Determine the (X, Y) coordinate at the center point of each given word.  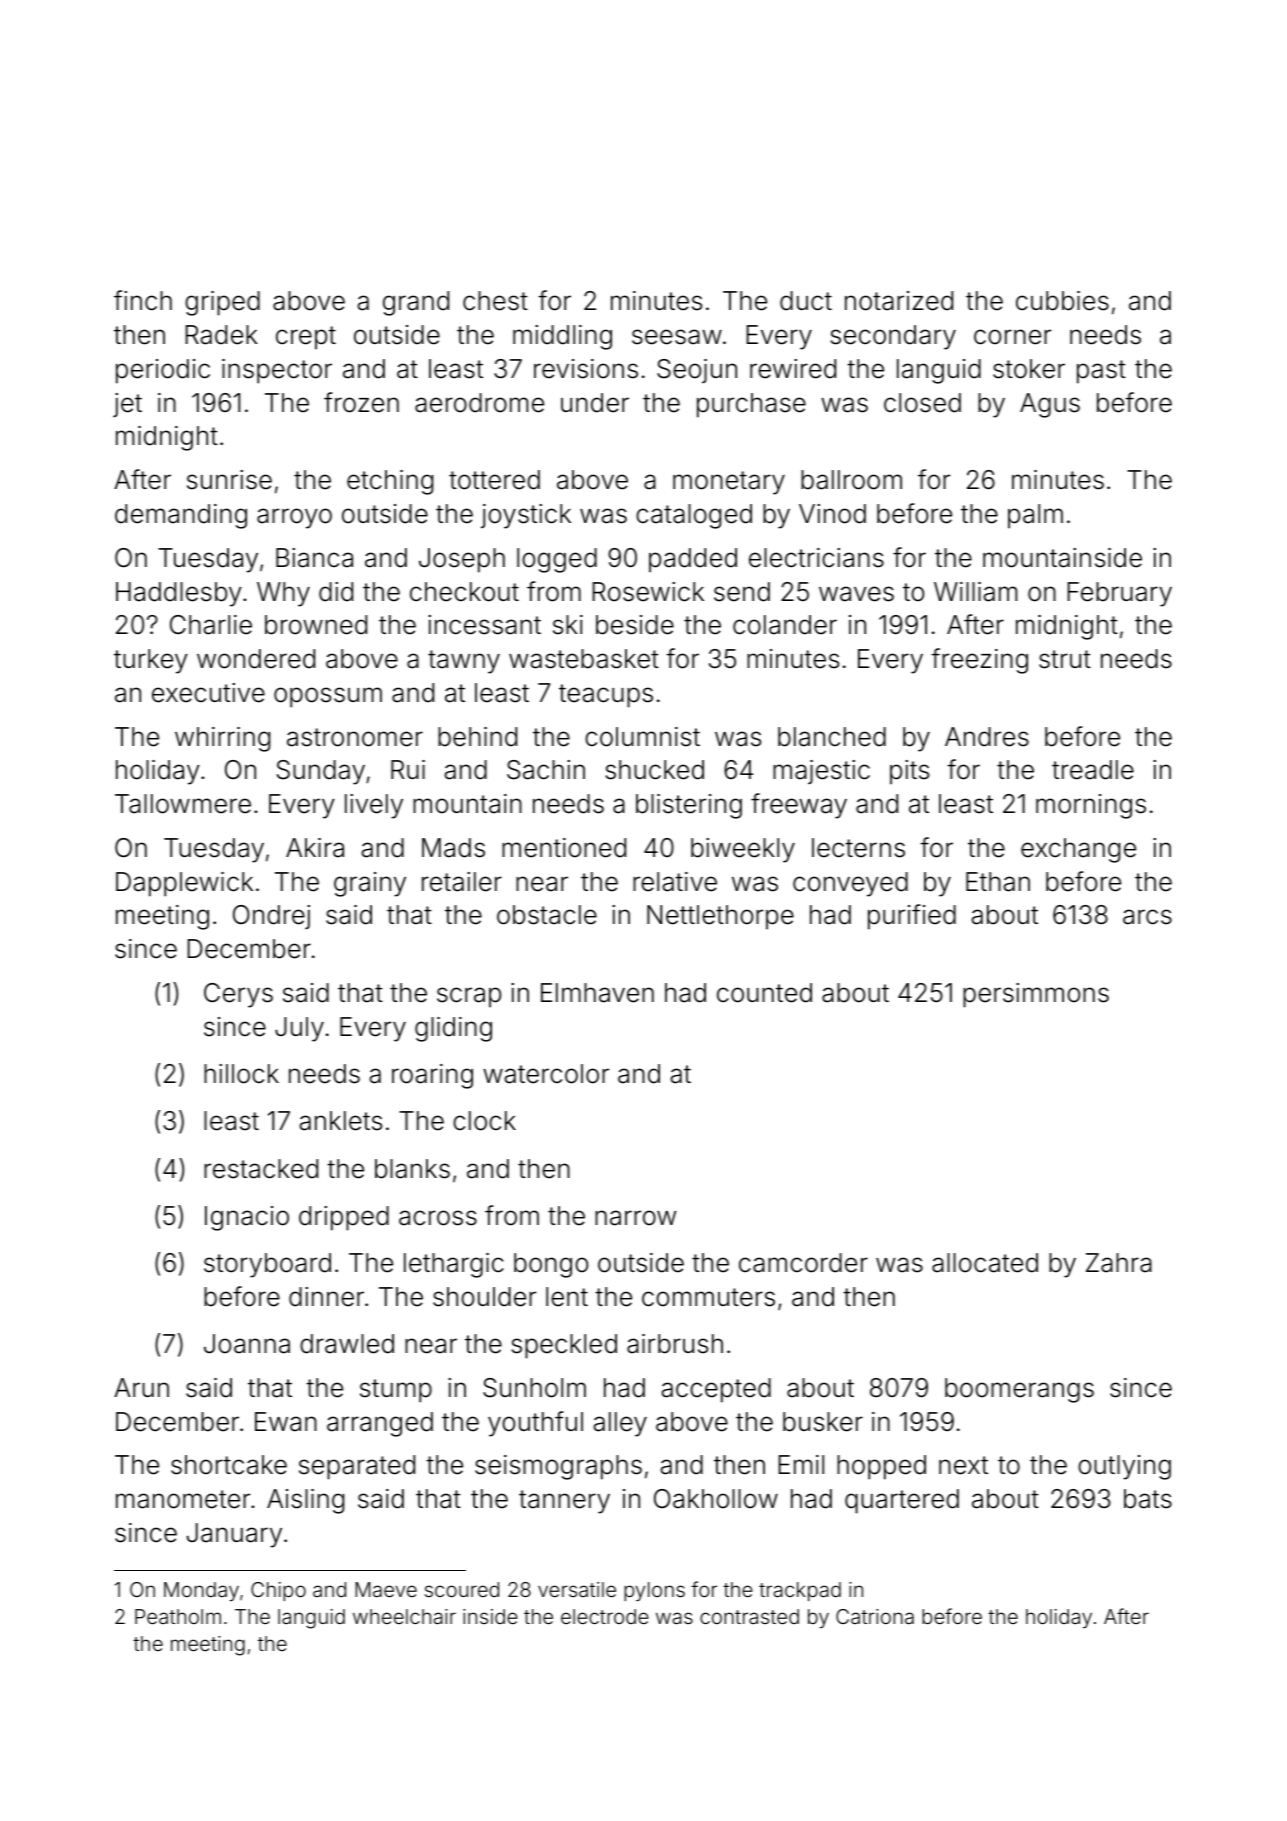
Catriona (875, 1616)
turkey (151, 661)
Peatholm (178, 1616)
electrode (605, 1616)
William (975, 592)
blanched (832, 737)
